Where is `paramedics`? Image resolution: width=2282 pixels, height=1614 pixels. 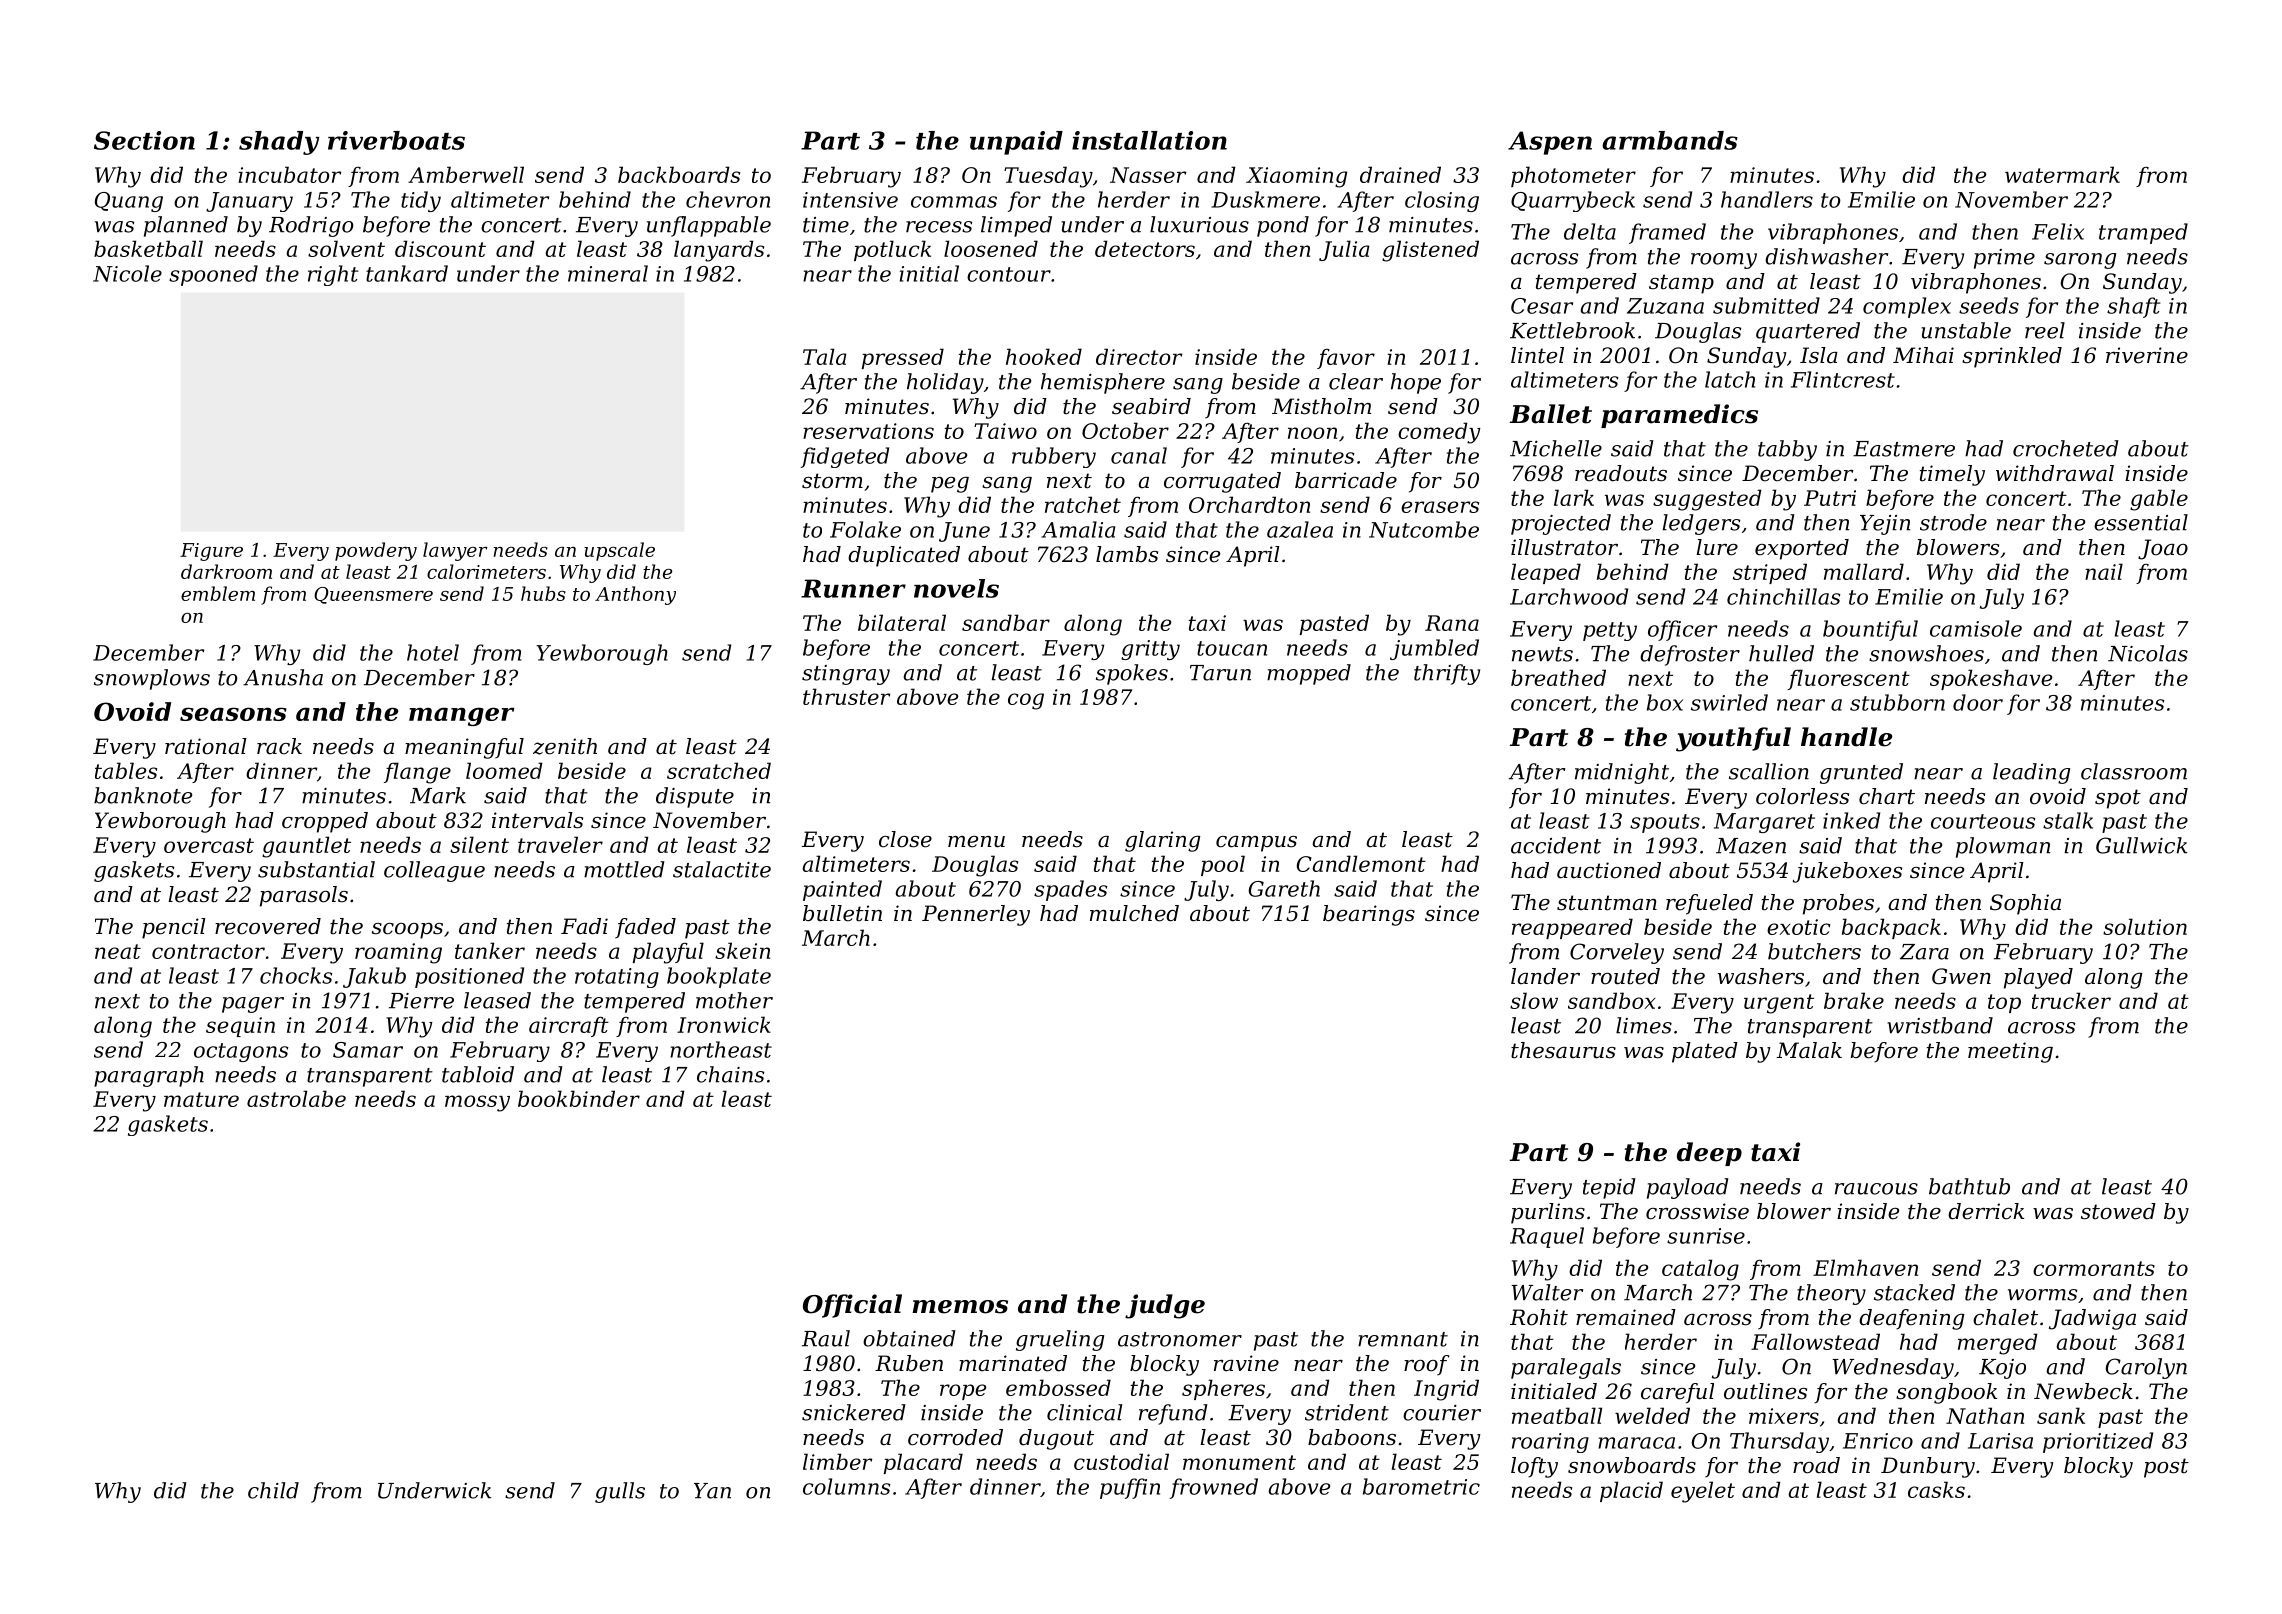 paramedics is located at coordinates (1679, 416).
